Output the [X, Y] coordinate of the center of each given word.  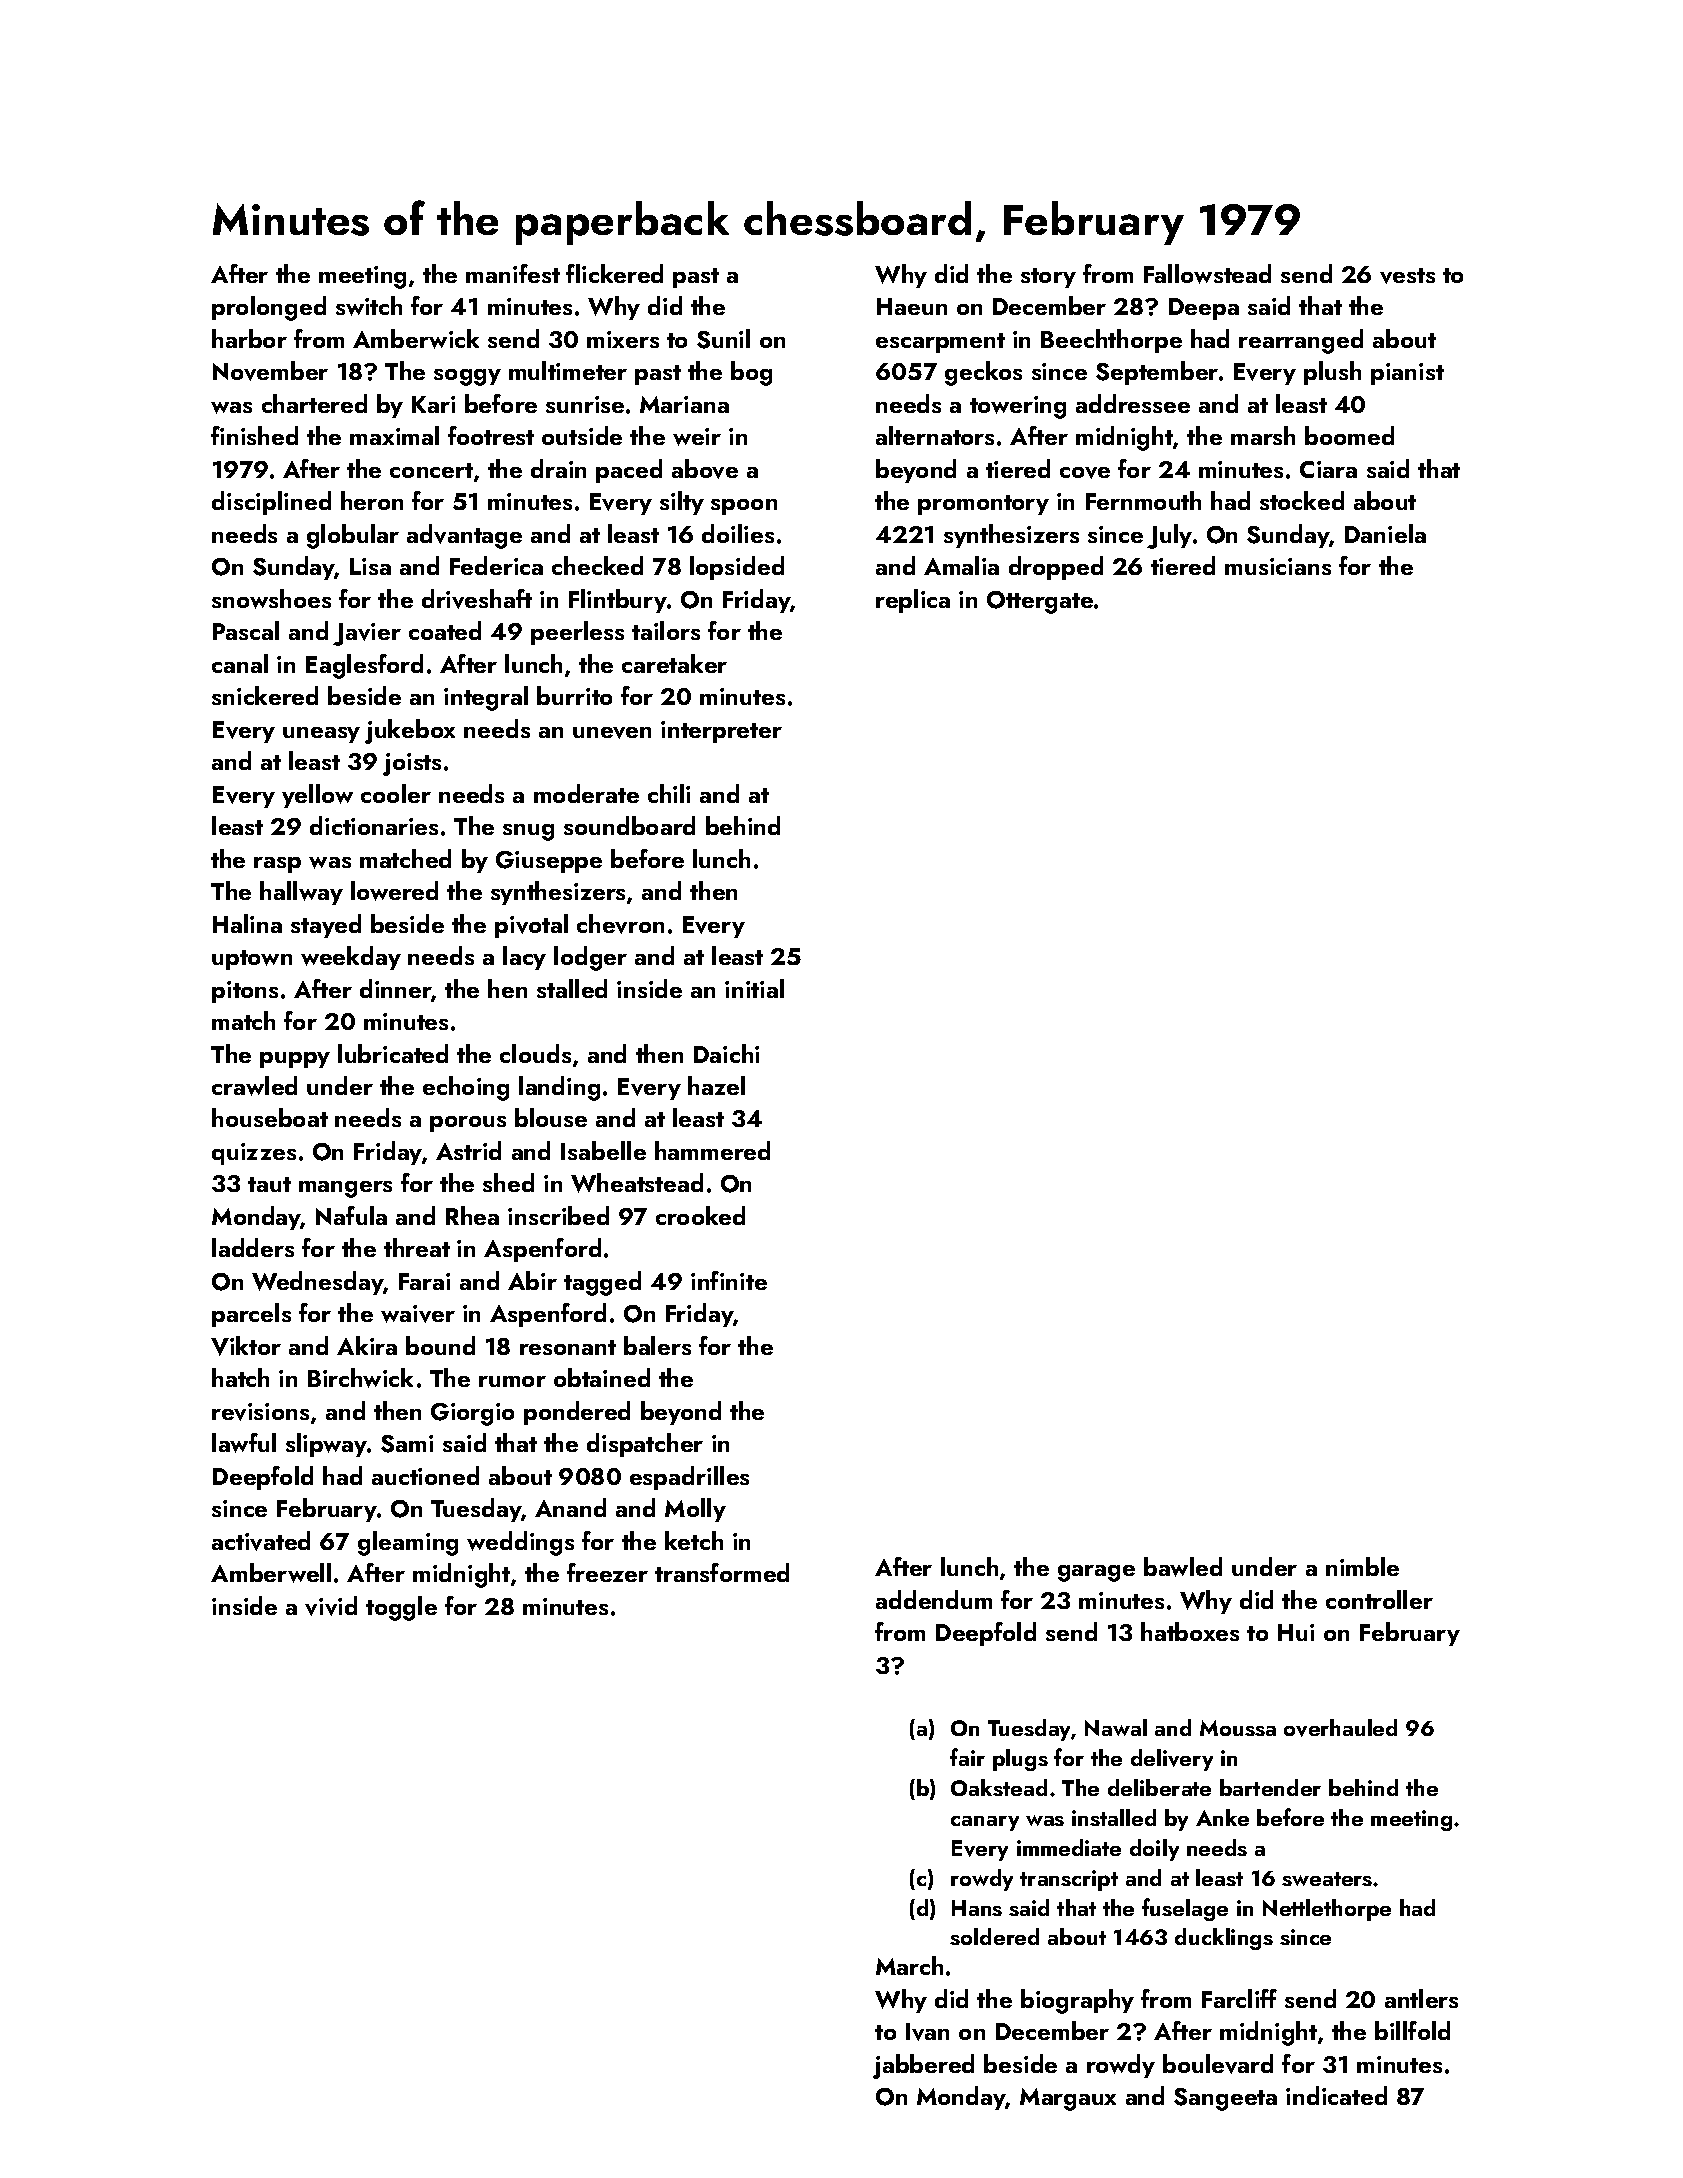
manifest [513, 273]
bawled [1183, 1567]
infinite [729, 1280]
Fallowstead [1207, 274]
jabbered [923, 2066]
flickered [614, 273]
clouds [535, 1053]
